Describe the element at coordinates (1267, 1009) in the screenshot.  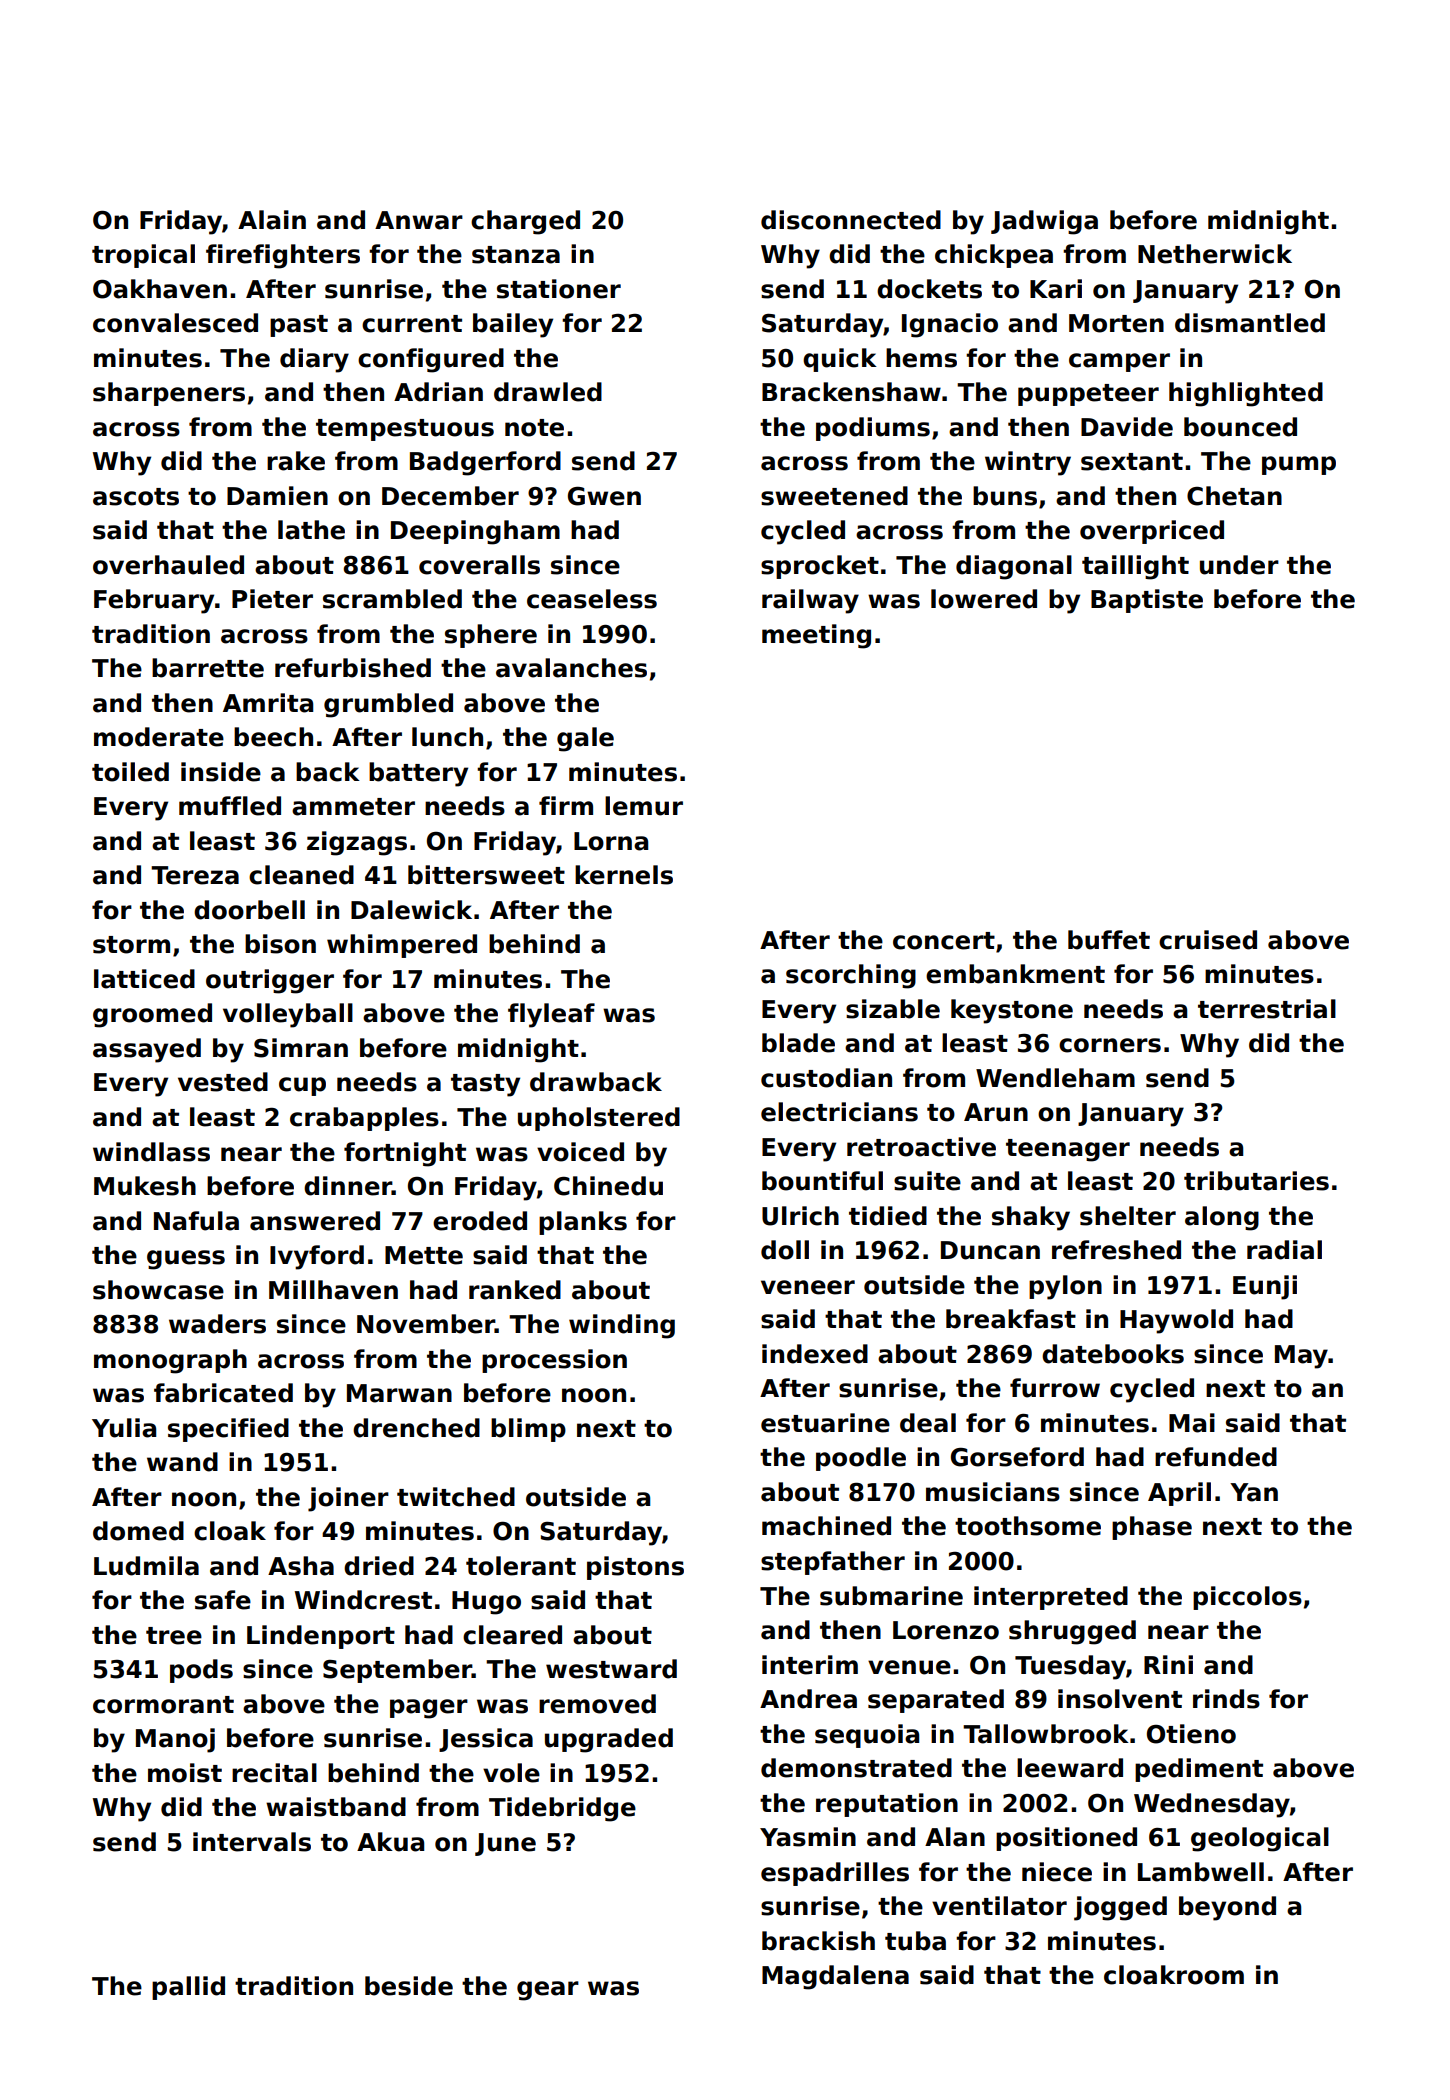
I see `terrestrial` at that location.
